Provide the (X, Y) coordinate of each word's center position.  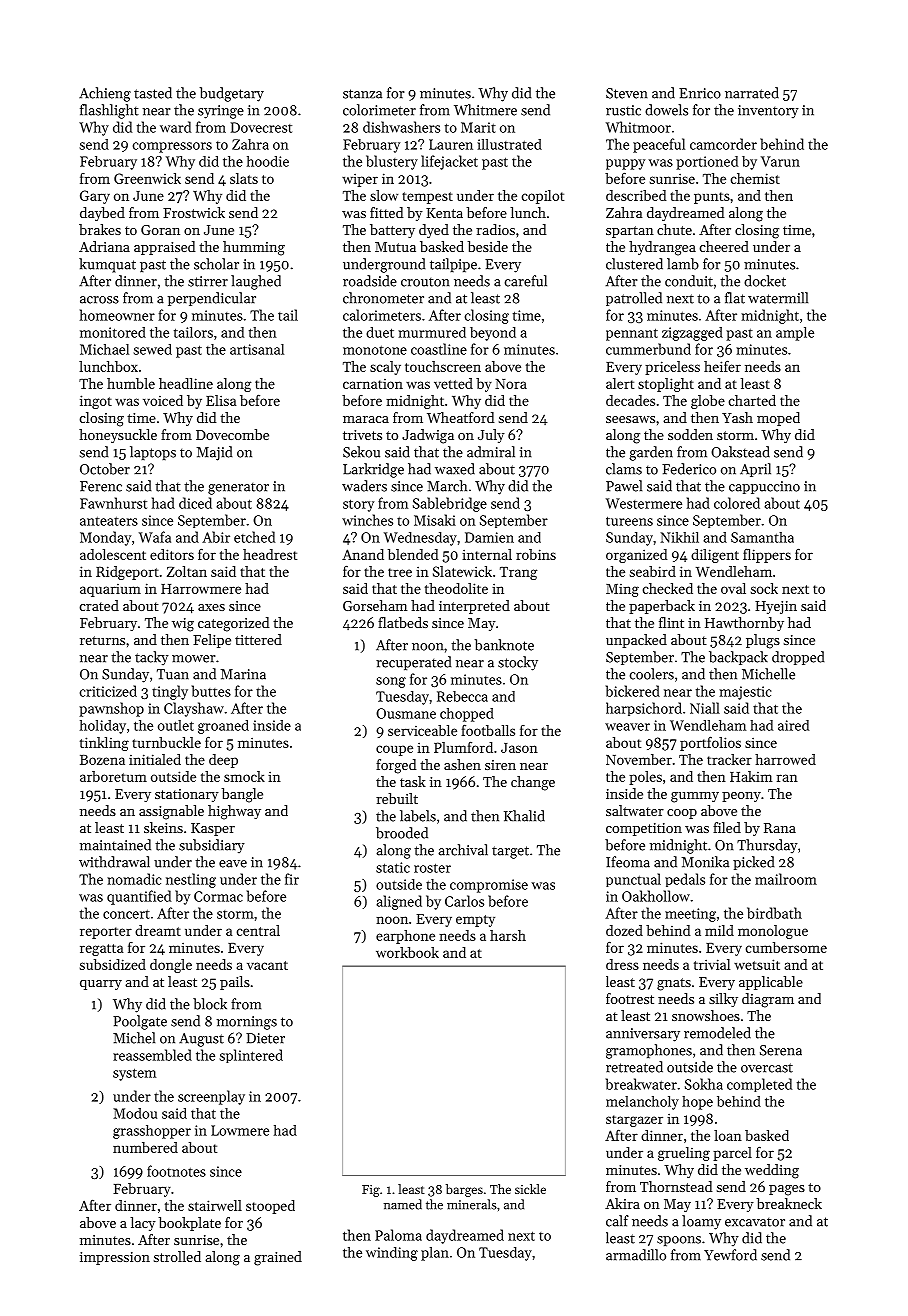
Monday (105, 538)
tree (400, 572)
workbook (407, 952)
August (201, 1040)
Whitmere (485, 110)
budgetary (232, 94)
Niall (705, 708)
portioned (707, 163)
